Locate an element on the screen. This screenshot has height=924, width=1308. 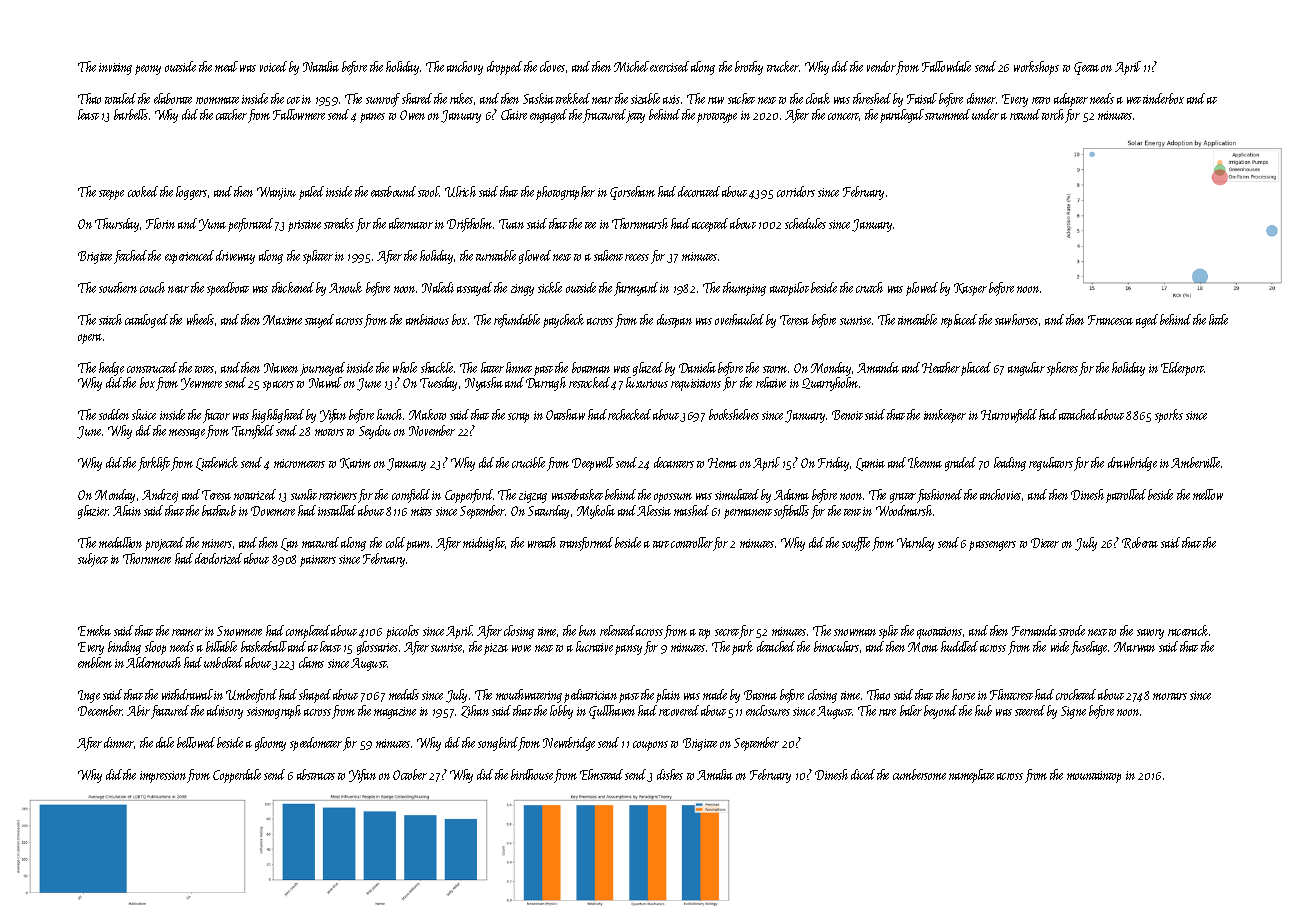
Elmstead is located at coordinates (601, 774).
